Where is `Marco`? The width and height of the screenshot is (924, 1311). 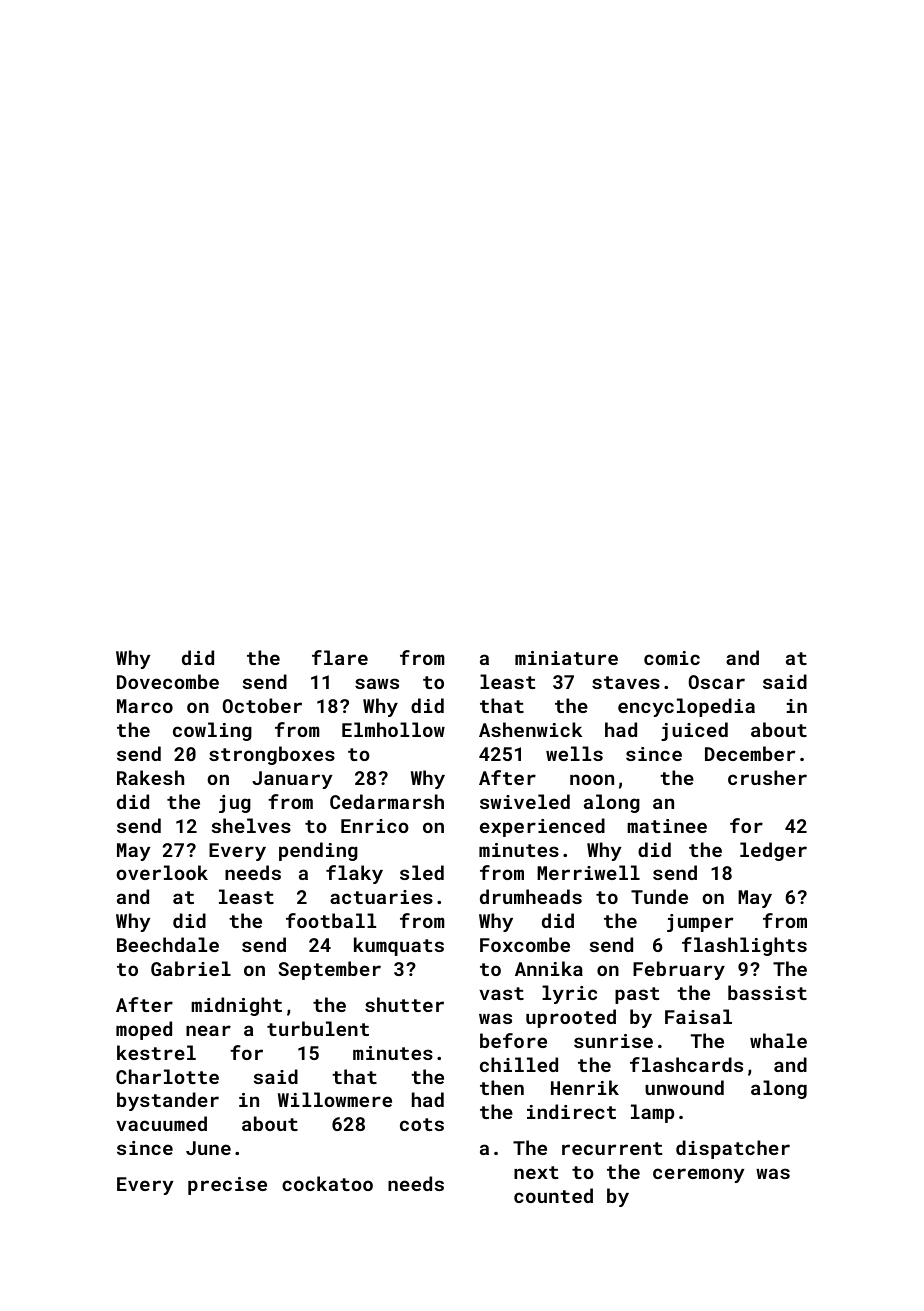 Marco is located at coordinates (145, 706).
